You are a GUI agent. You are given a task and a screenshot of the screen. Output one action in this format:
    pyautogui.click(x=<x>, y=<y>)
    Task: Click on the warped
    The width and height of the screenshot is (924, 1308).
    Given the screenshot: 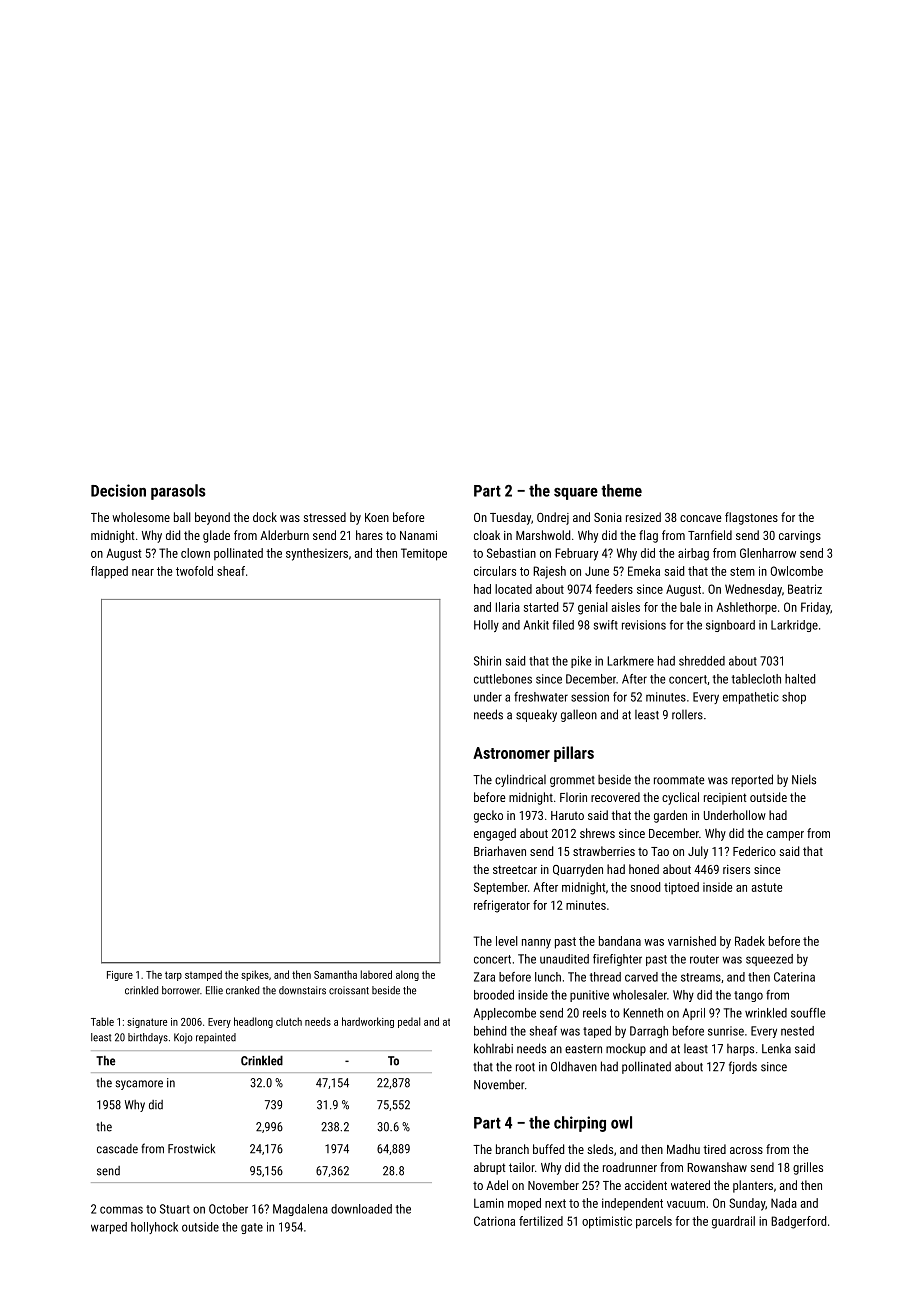 What is the action you would take?
    pyautogui.click(x=109, y=1228)
